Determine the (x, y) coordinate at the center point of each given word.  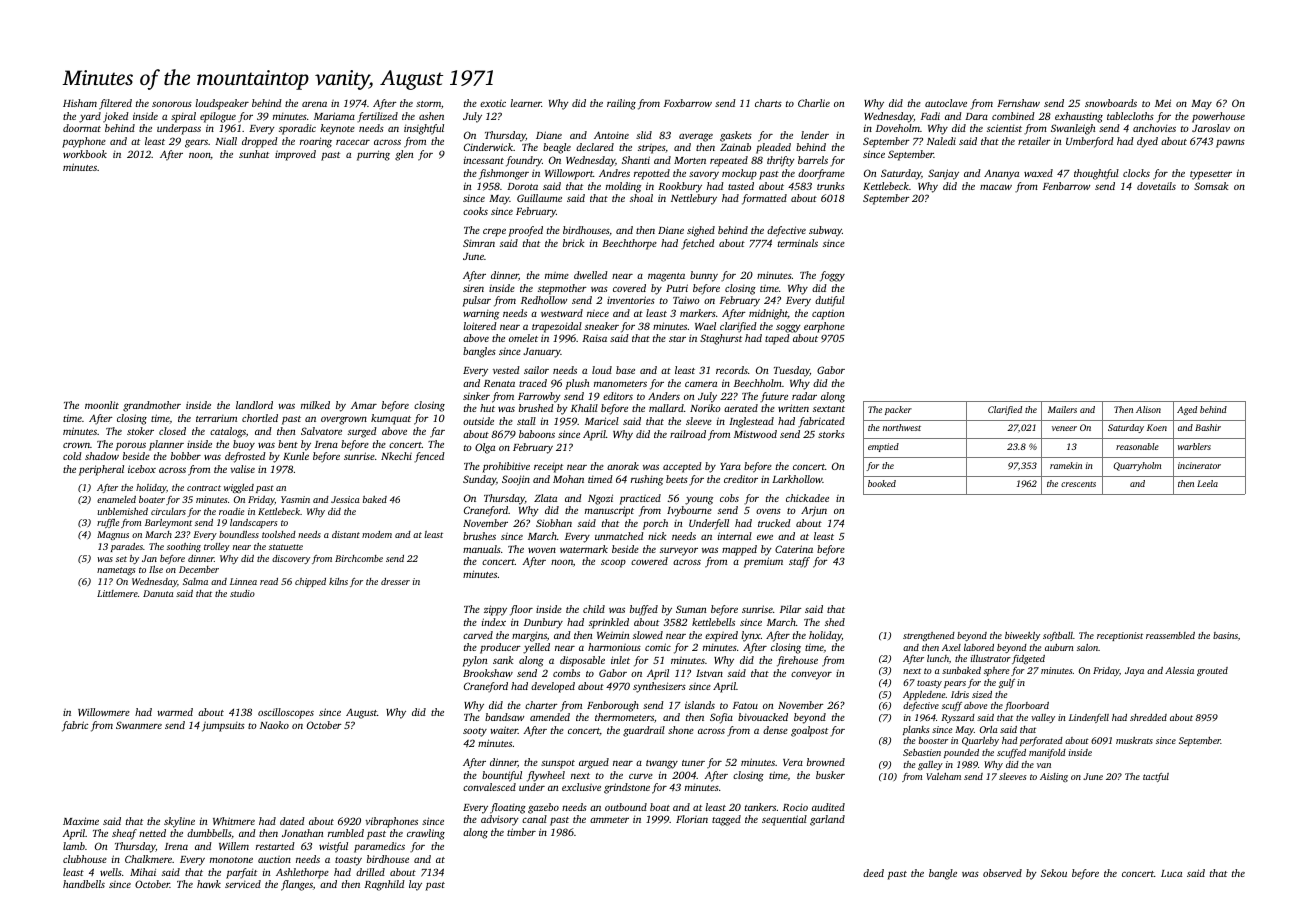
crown (76, 445)
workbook (85, 154)
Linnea (243, 581)
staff (799, 562)
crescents (1078, 484)
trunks (831, 186)
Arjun (814, 511)
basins (1225, 635)
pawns (1230, 144)
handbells (84, 884)
